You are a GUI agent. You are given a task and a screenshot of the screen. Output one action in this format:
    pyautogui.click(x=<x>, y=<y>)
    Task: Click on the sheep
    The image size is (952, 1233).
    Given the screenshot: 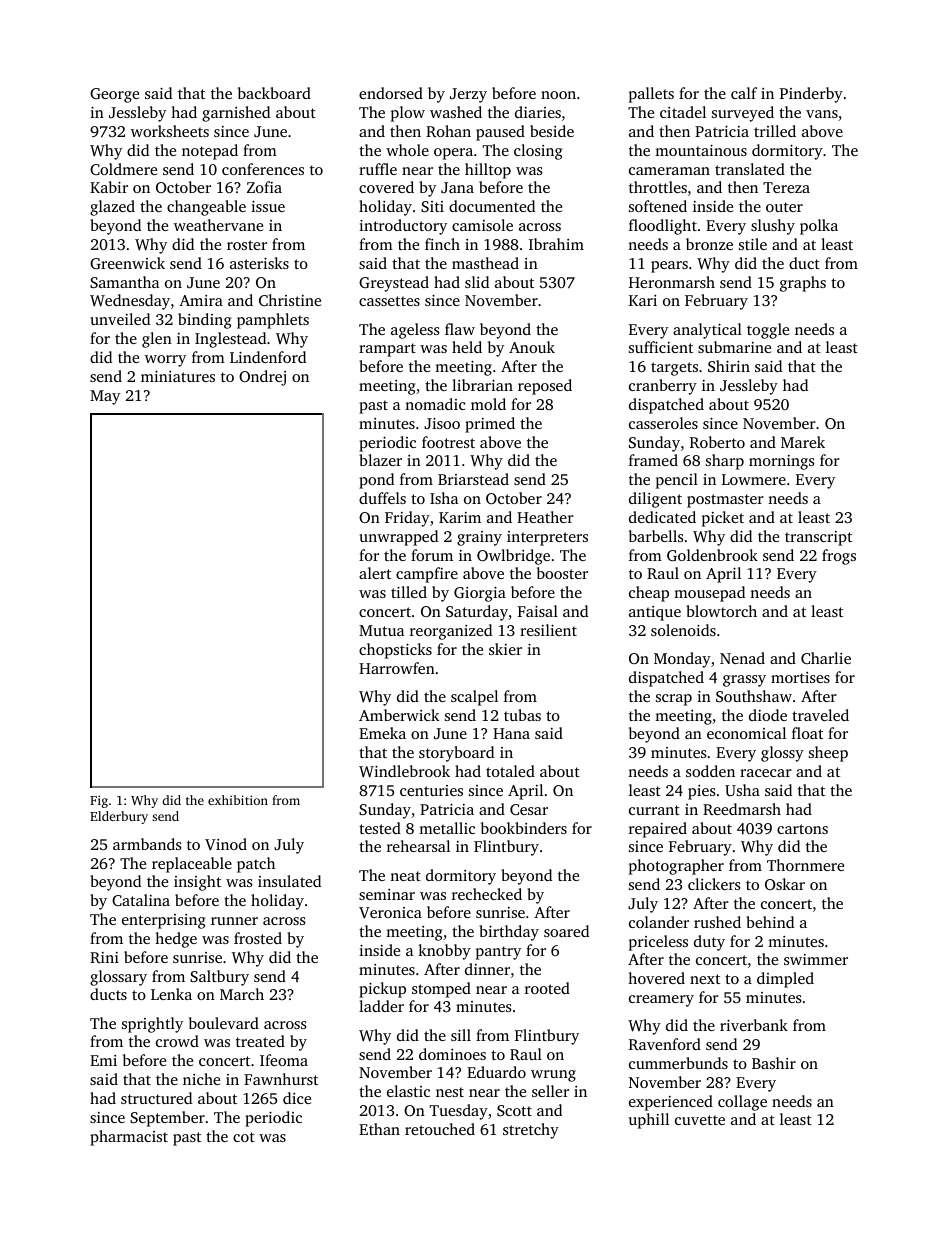 What is the action you would take?
    pyautogui.click(x=828, y=754)
